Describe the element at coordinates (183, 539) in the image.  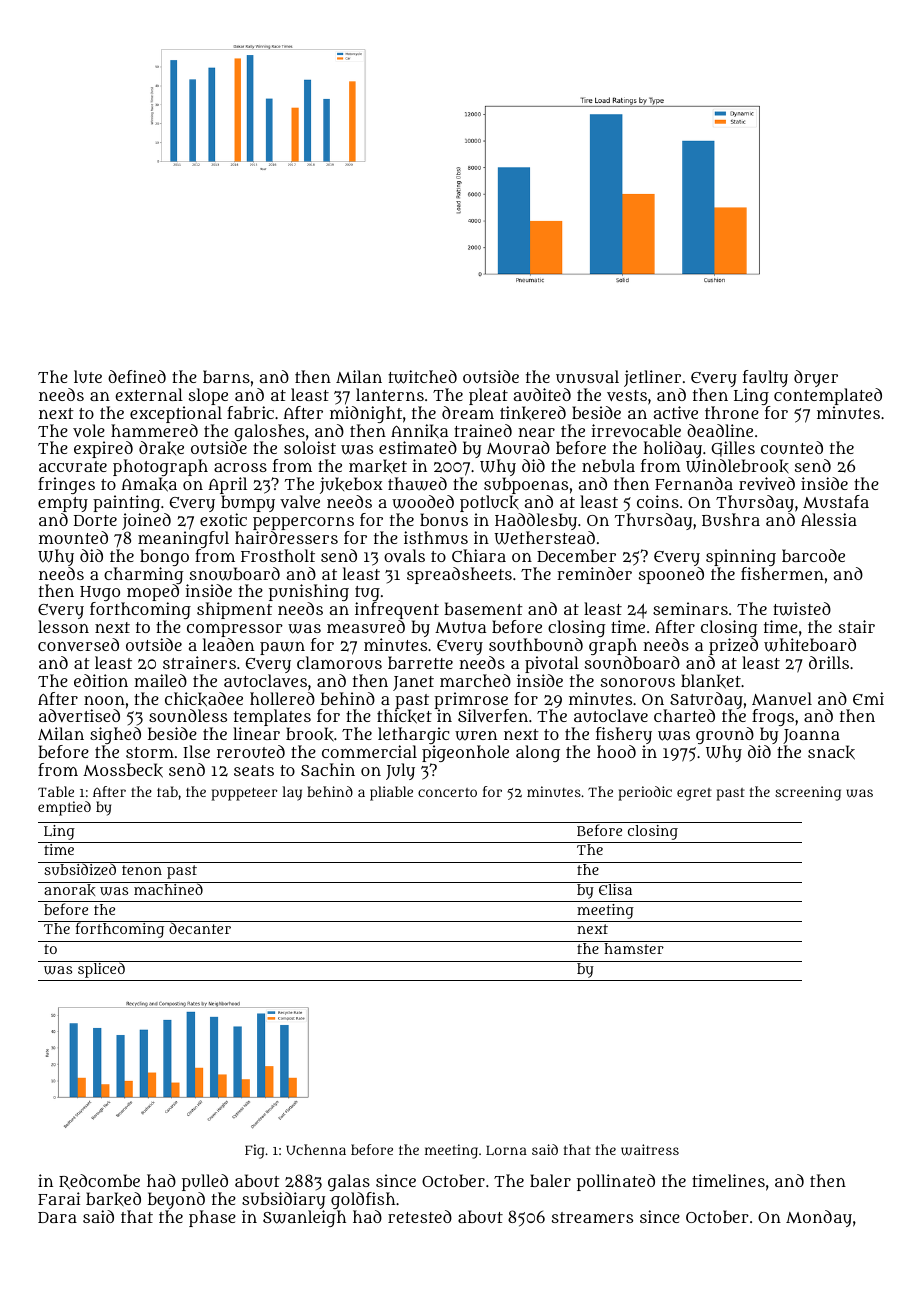
I see `meaningful` at that location.
